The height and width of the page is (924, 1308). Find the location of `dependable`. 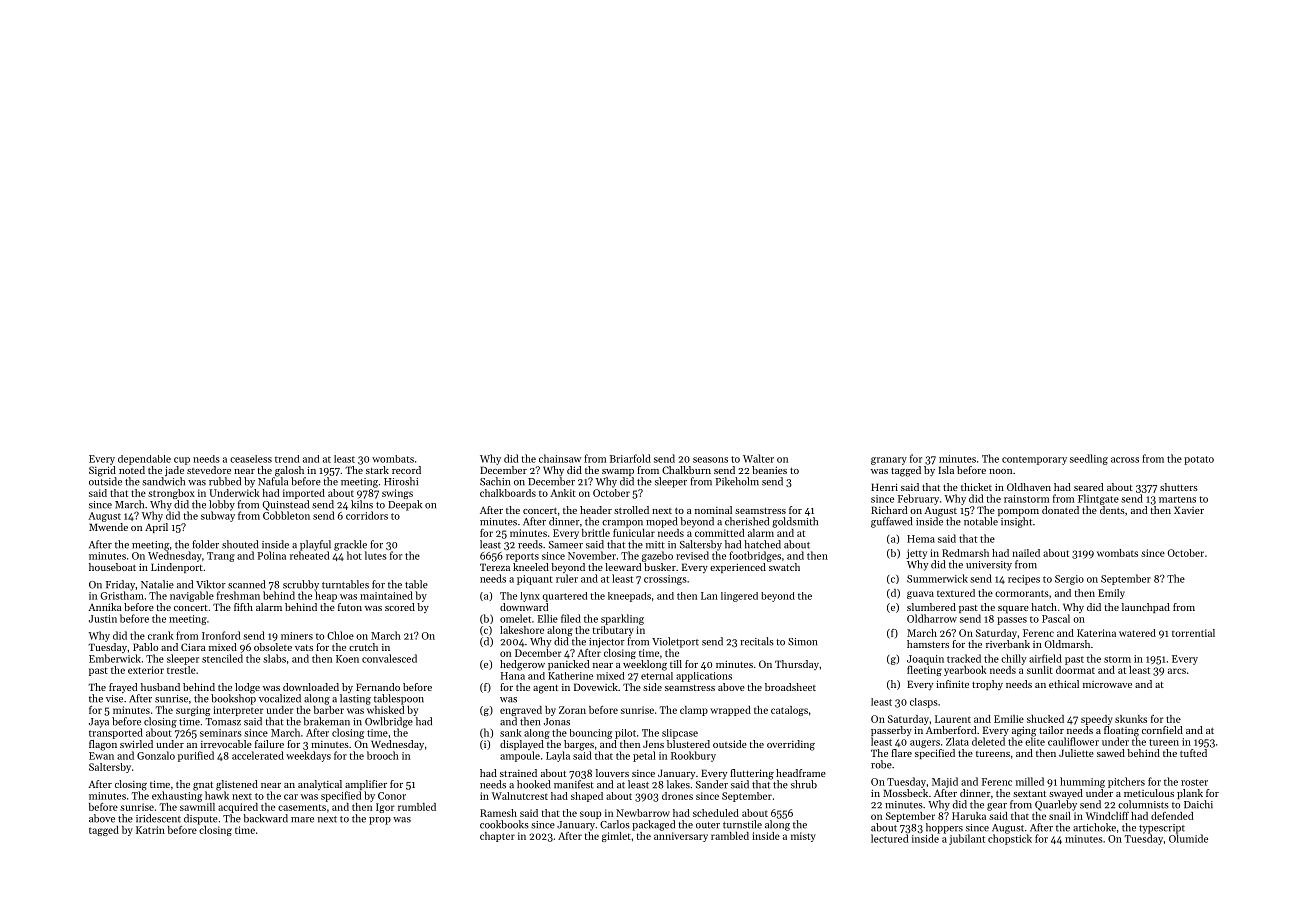

dependable is located at coordinates (144, 460).
